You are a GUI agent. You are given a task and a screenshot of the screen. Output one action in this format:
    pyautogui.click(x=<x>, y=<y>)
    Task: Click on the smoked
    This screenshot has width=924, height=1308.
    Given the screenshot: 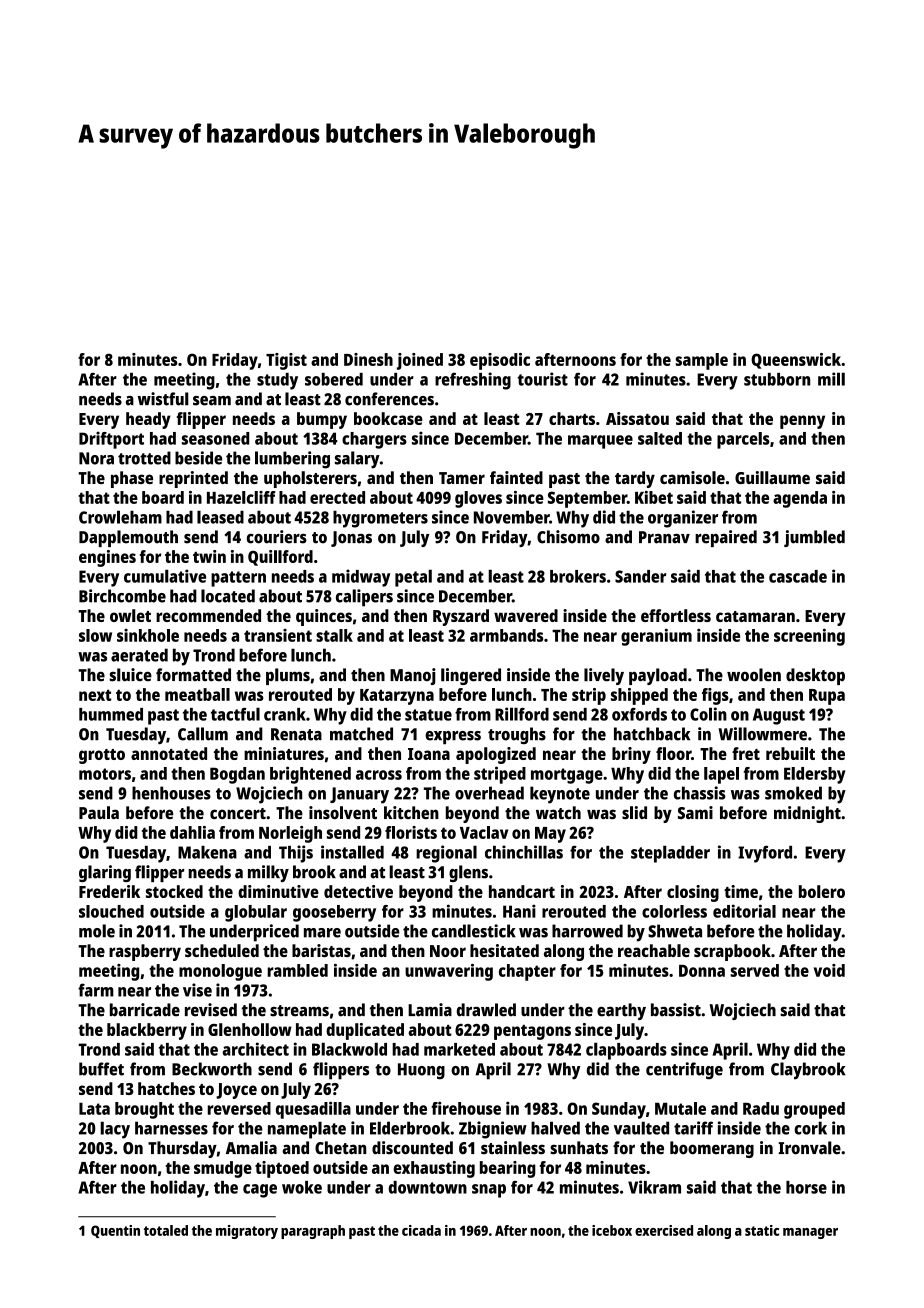 What is the action you would take?
    pyautogui.click(x=793, y=793)
